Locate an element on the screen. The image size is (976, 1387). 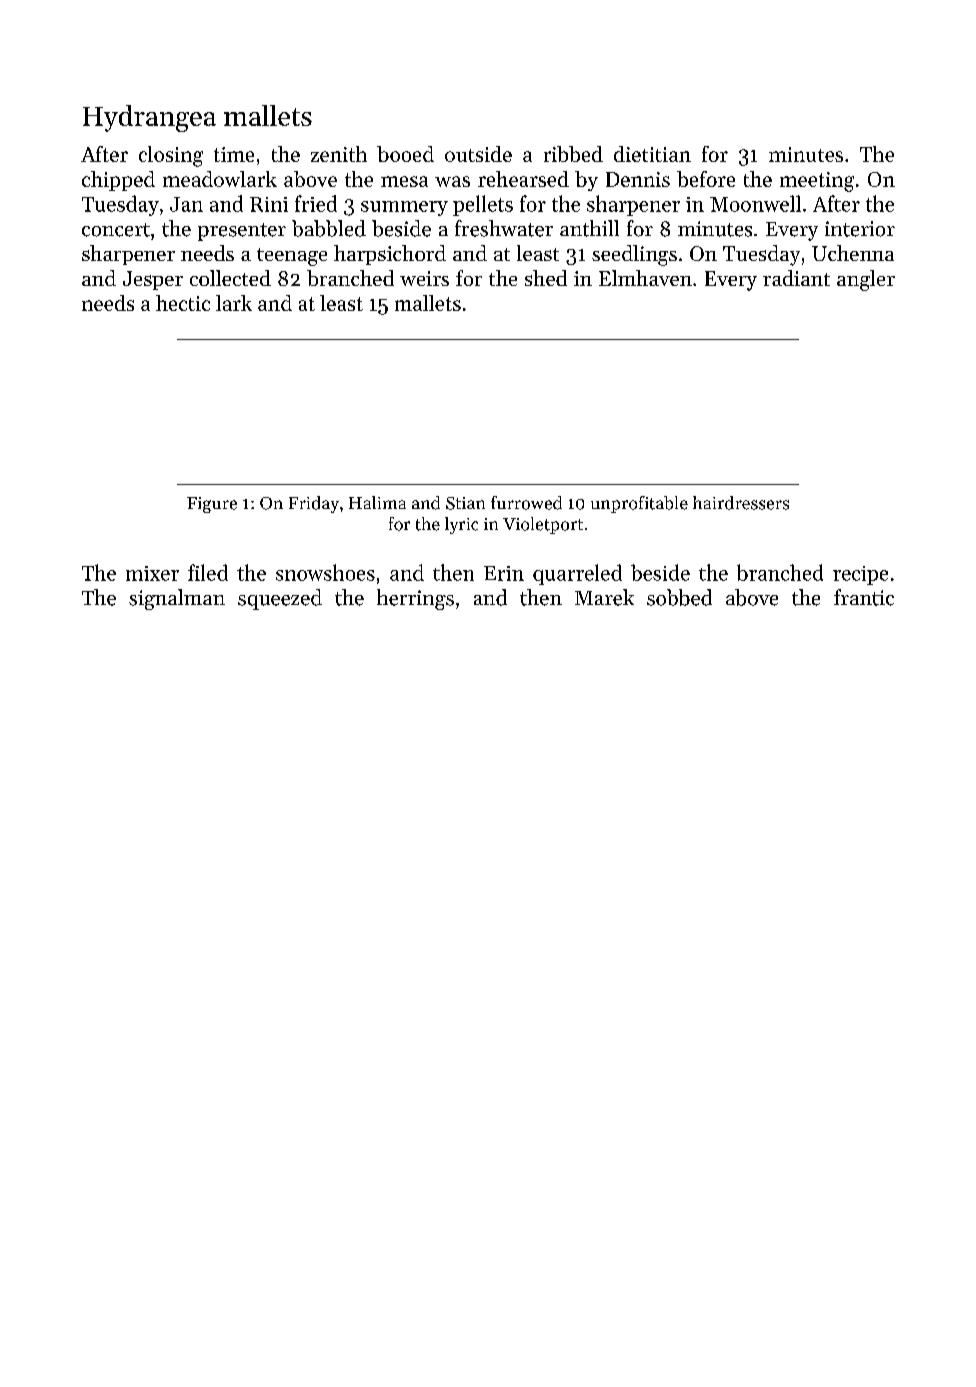
hairdressers is located at coordinates (741, 503).
